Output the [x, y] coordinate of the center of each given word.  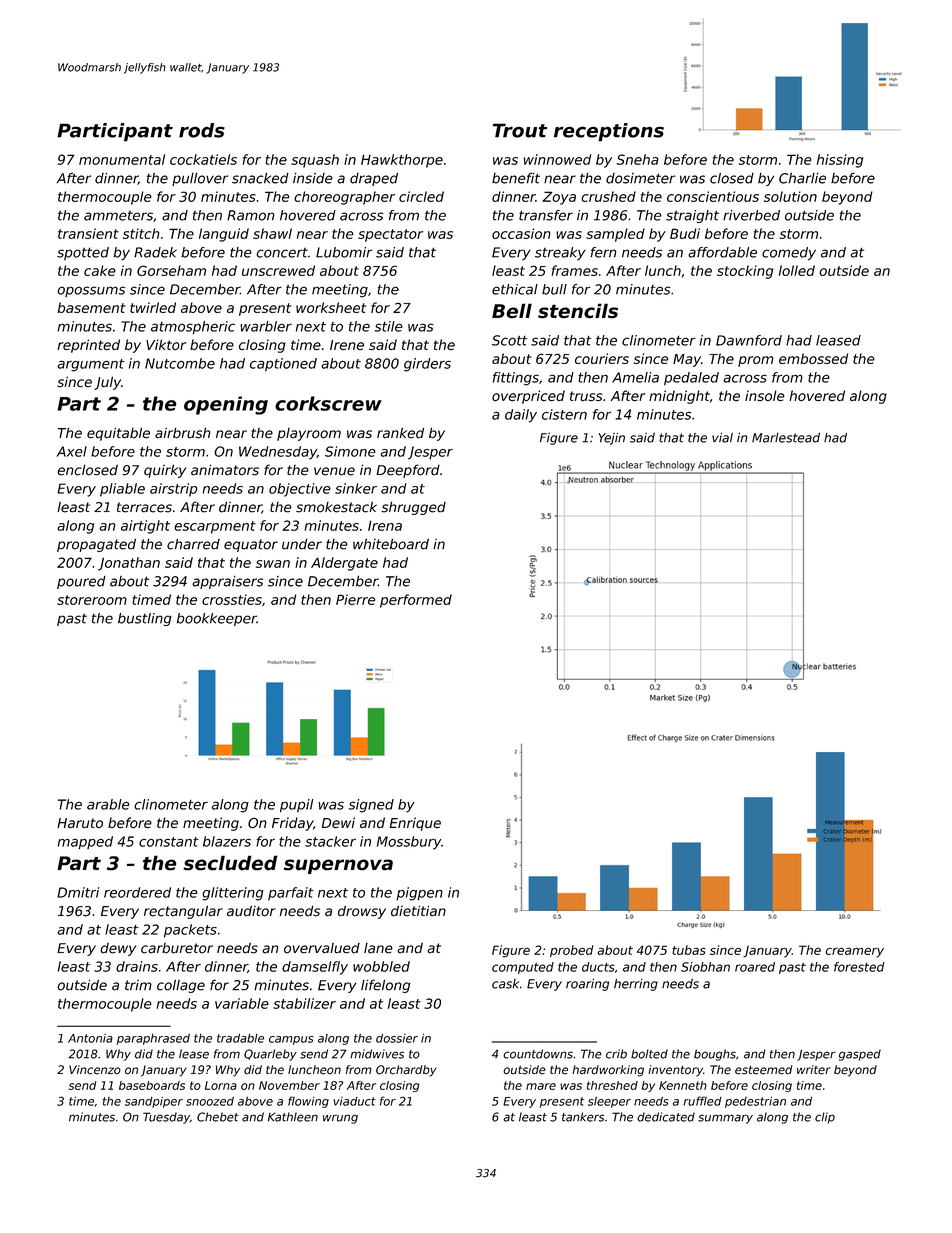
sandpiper [154, 1102]
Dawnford [749, 340]
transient [88, 233]
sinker [356, 488]
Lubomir [344, 252]
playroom [309, 434]
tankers [583, 1117]
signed [371, 806]
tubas [689, 950]
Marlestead [786, 438]
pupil [296, 805]
